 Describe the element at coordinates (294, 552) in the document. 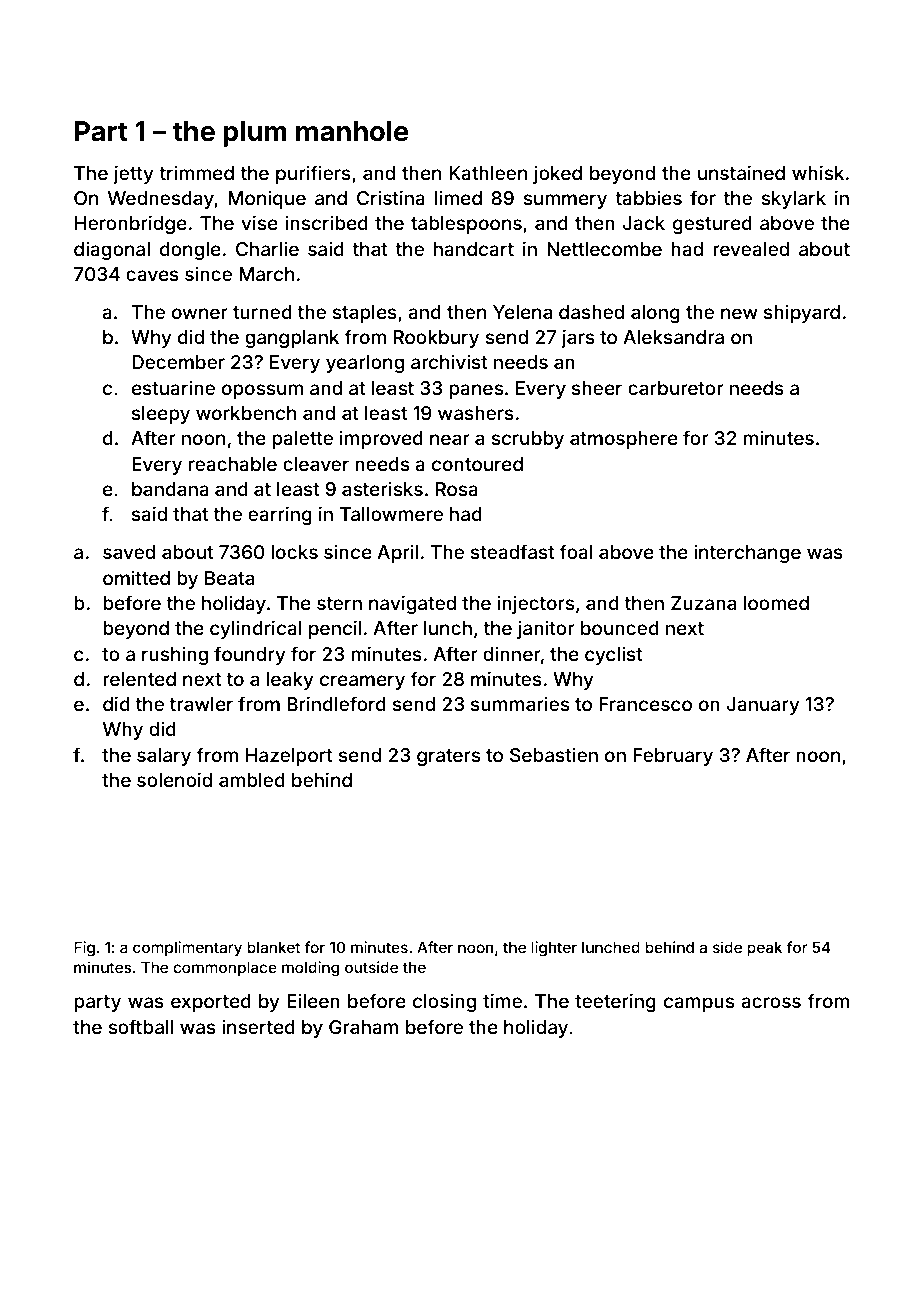

I see `locks` at that location.
